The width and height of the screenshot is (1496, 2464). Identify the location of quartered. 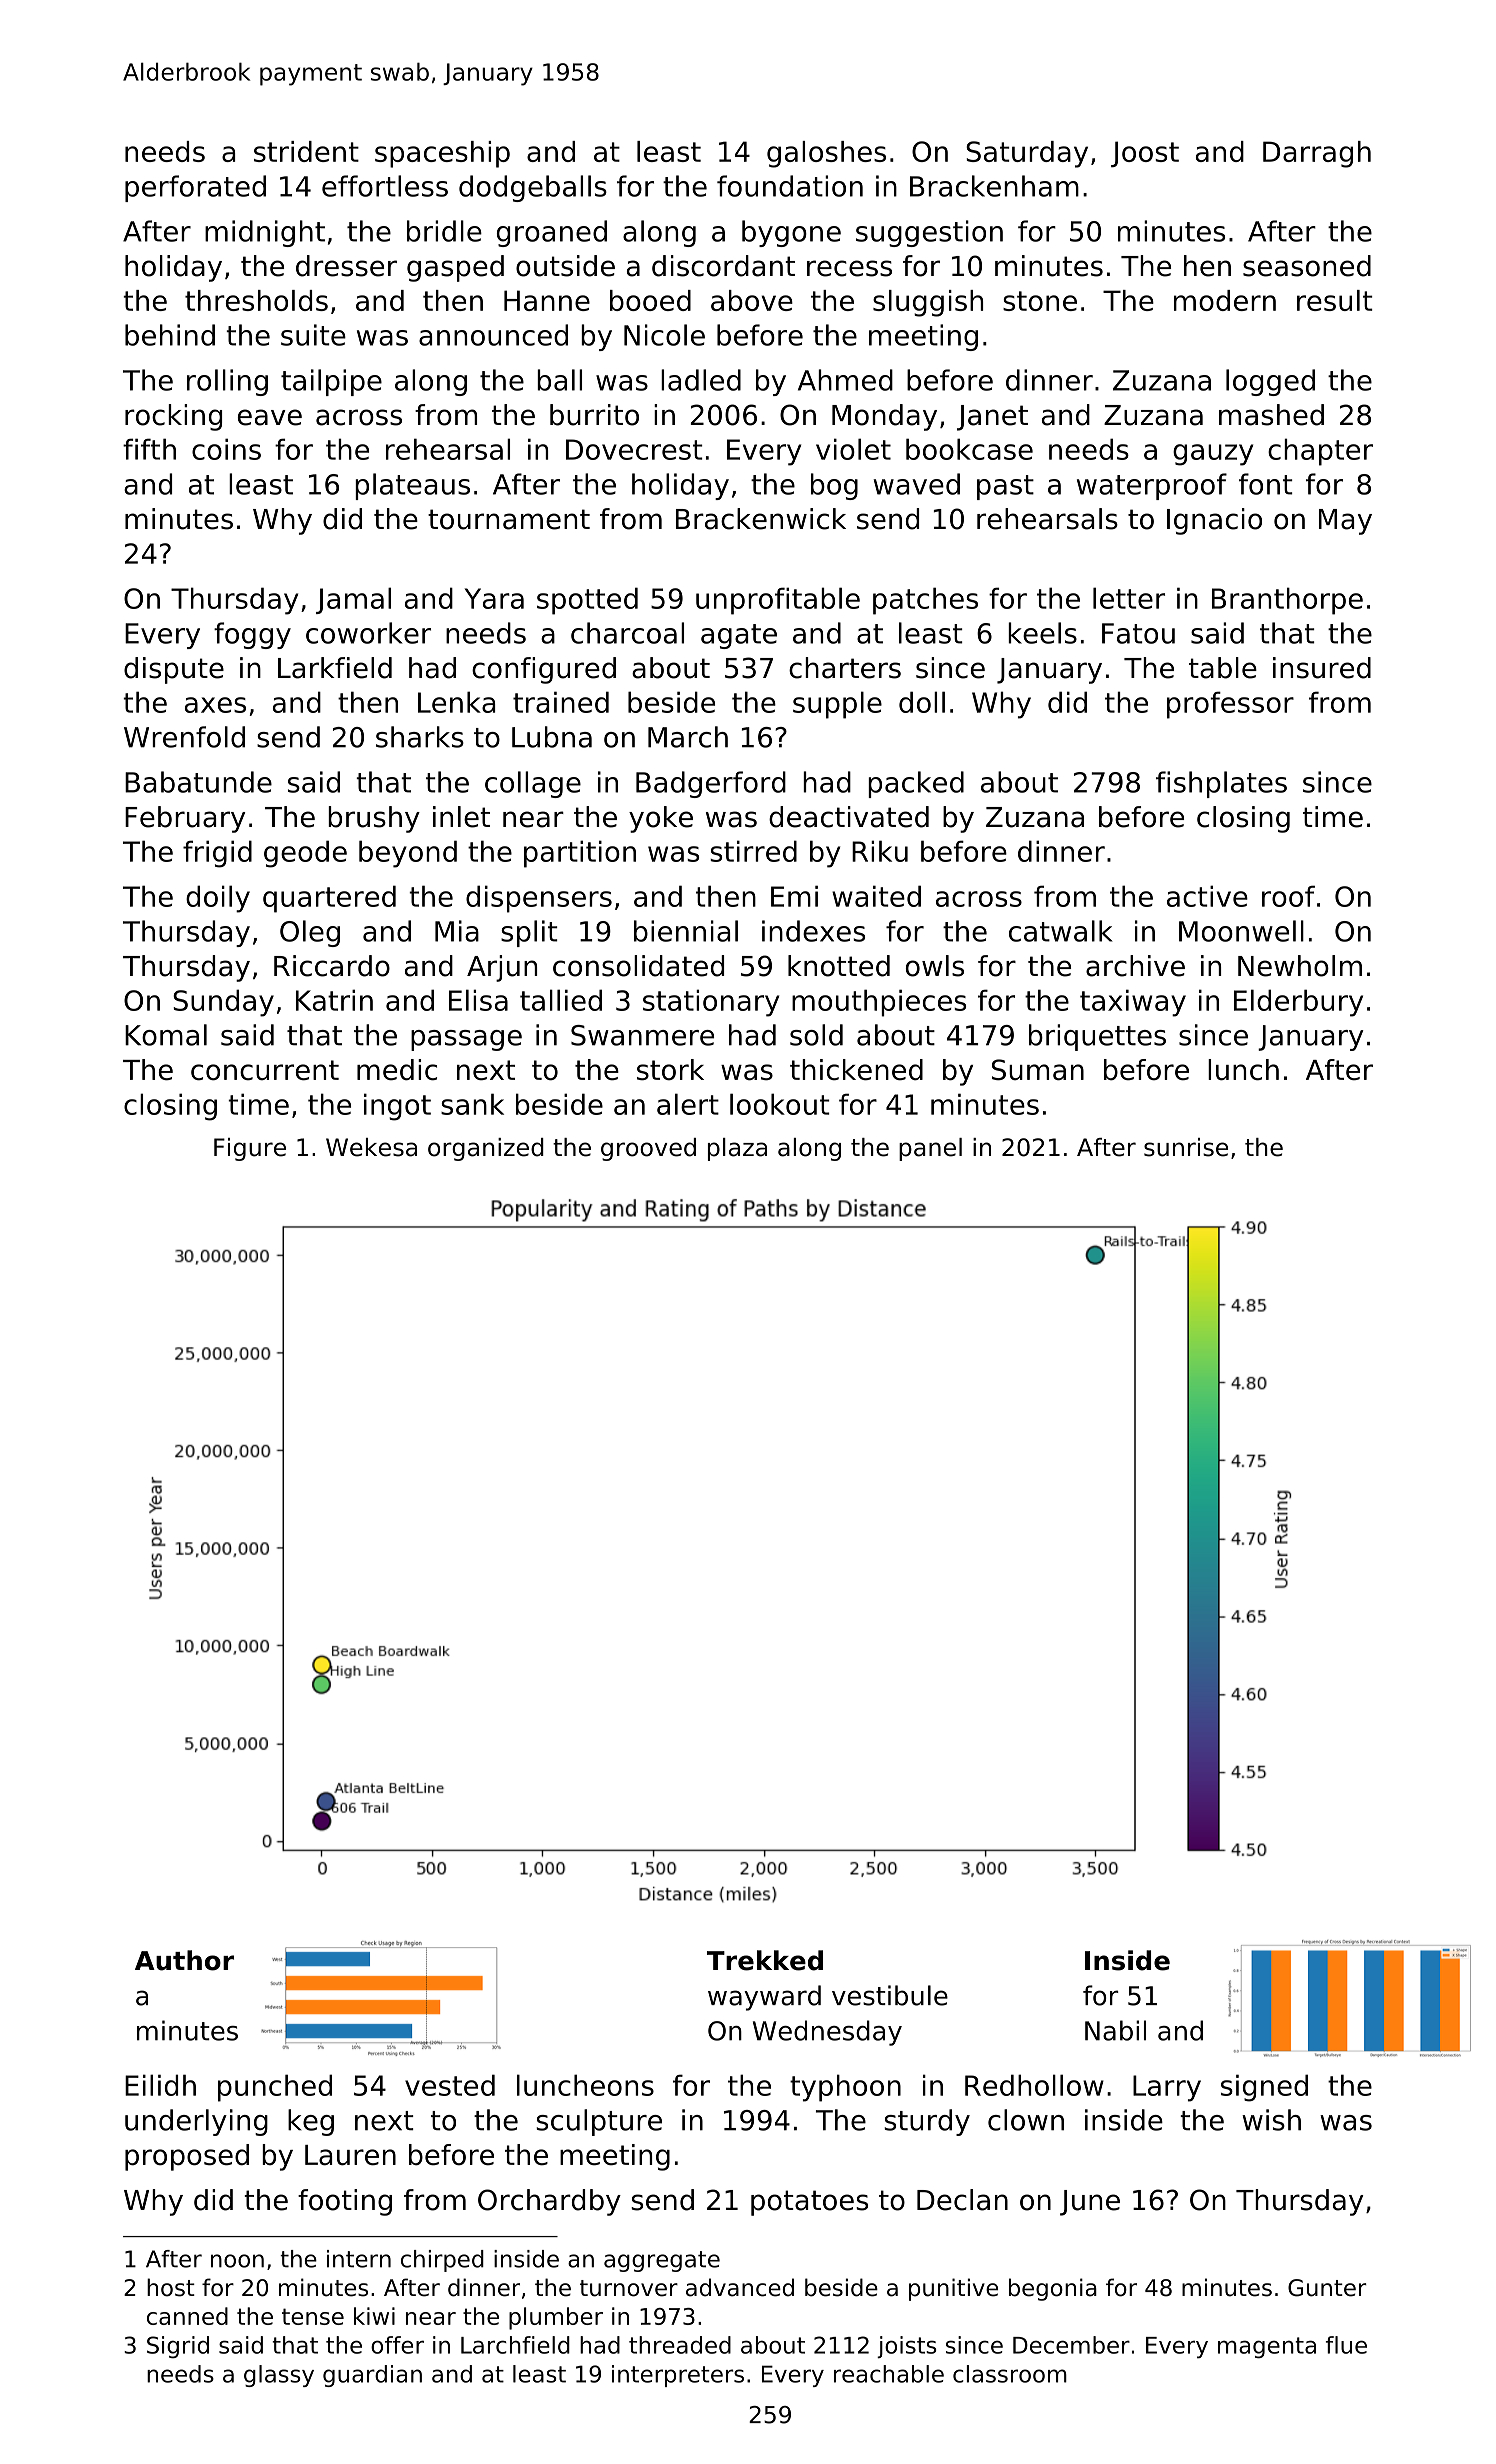
(329, 899).
